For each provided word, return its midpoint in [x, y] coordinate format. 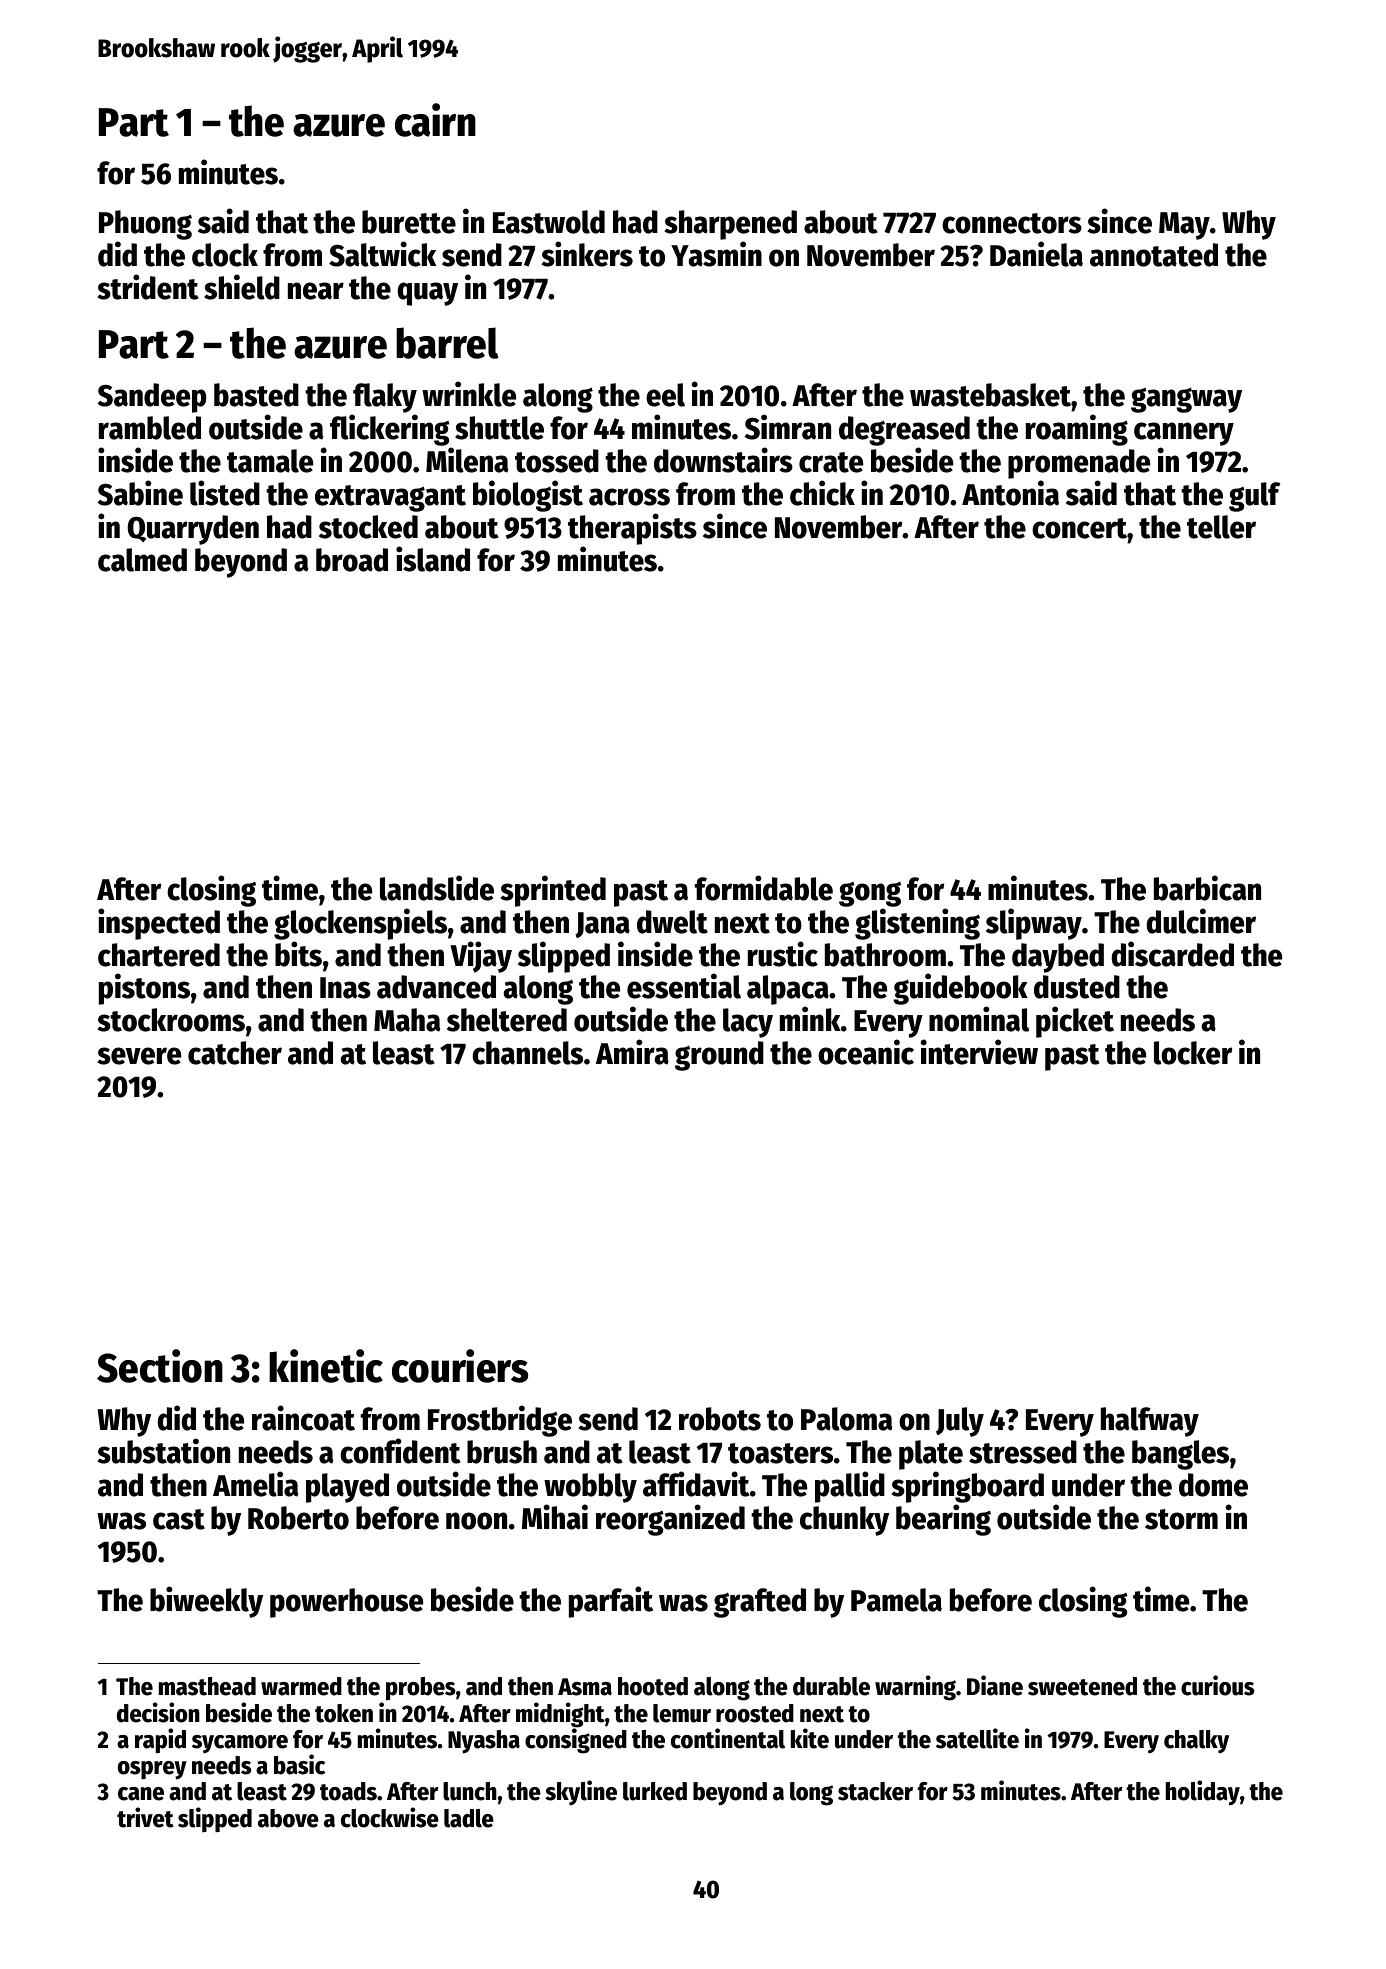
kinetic [326, 1366]
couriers [460, 1366]
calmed [142, 560]
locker [1193, 1053]
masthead [207, 1686]
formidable [764, 888]
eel [665, 395]
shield [242, 287]
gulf [1254, 497]
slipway [1034, 924]
